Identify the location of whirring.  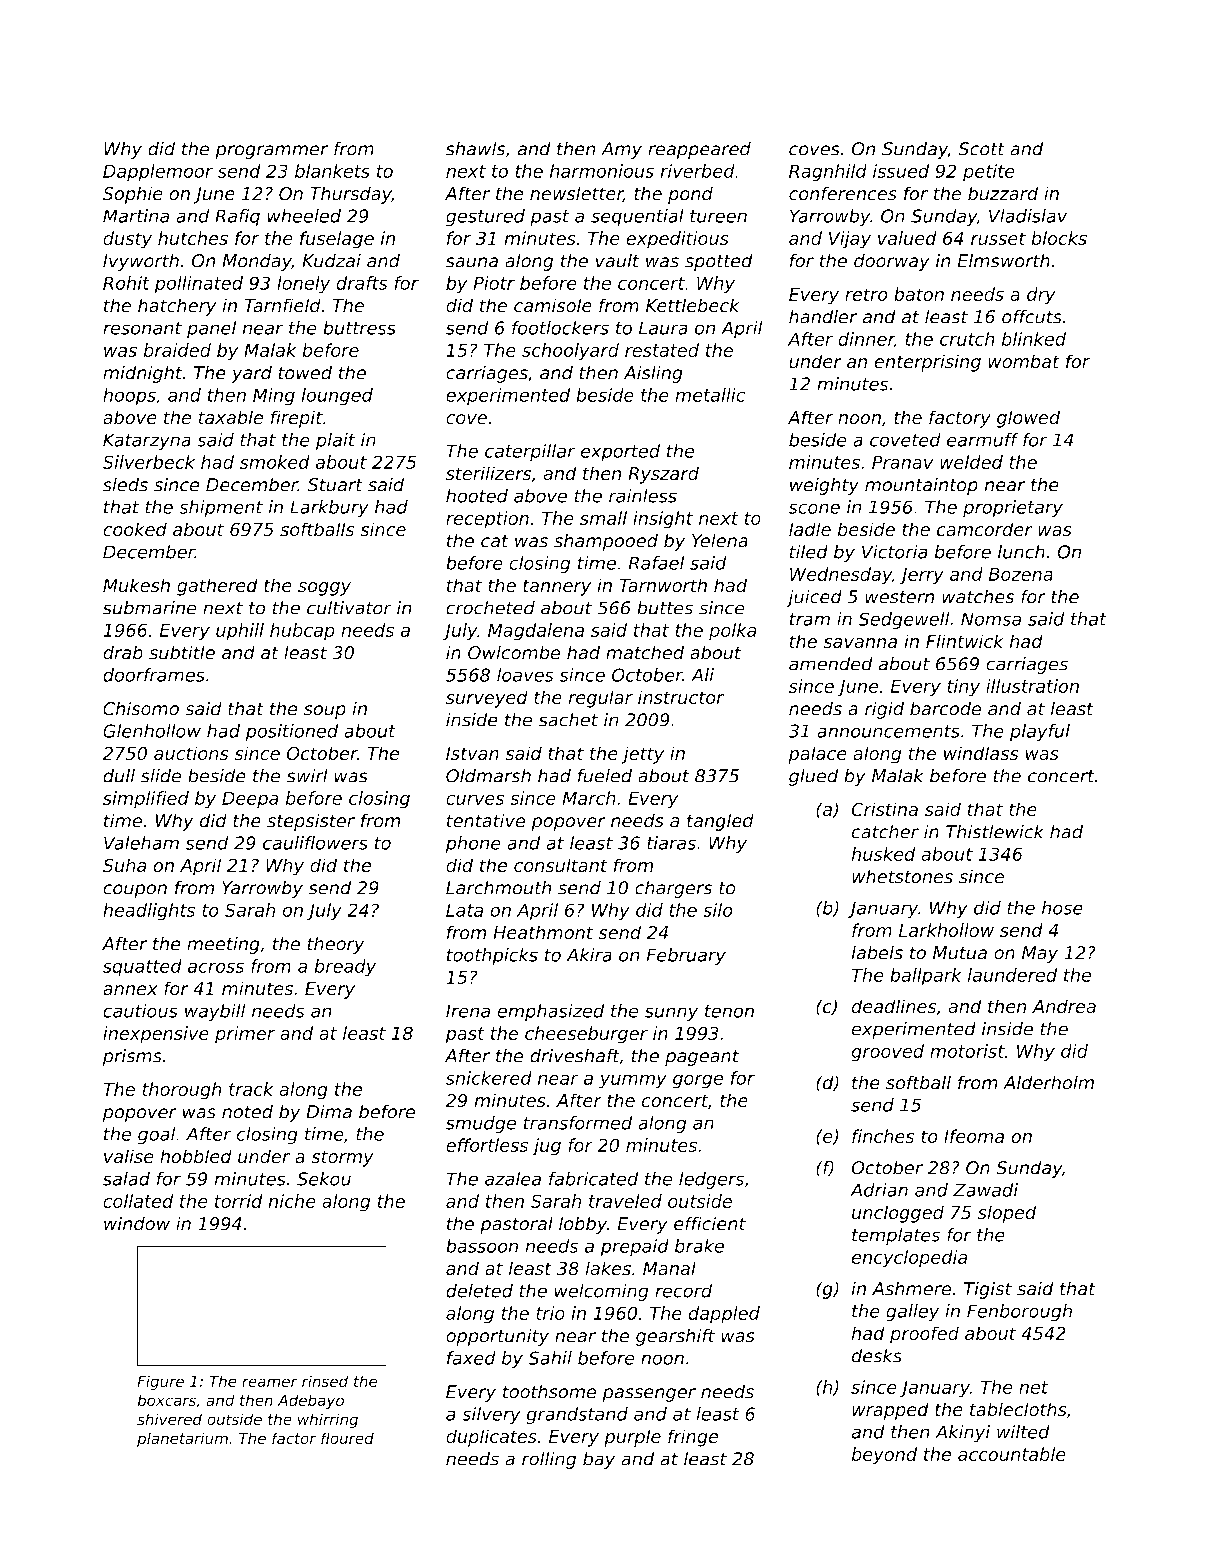
(328, 1420).
